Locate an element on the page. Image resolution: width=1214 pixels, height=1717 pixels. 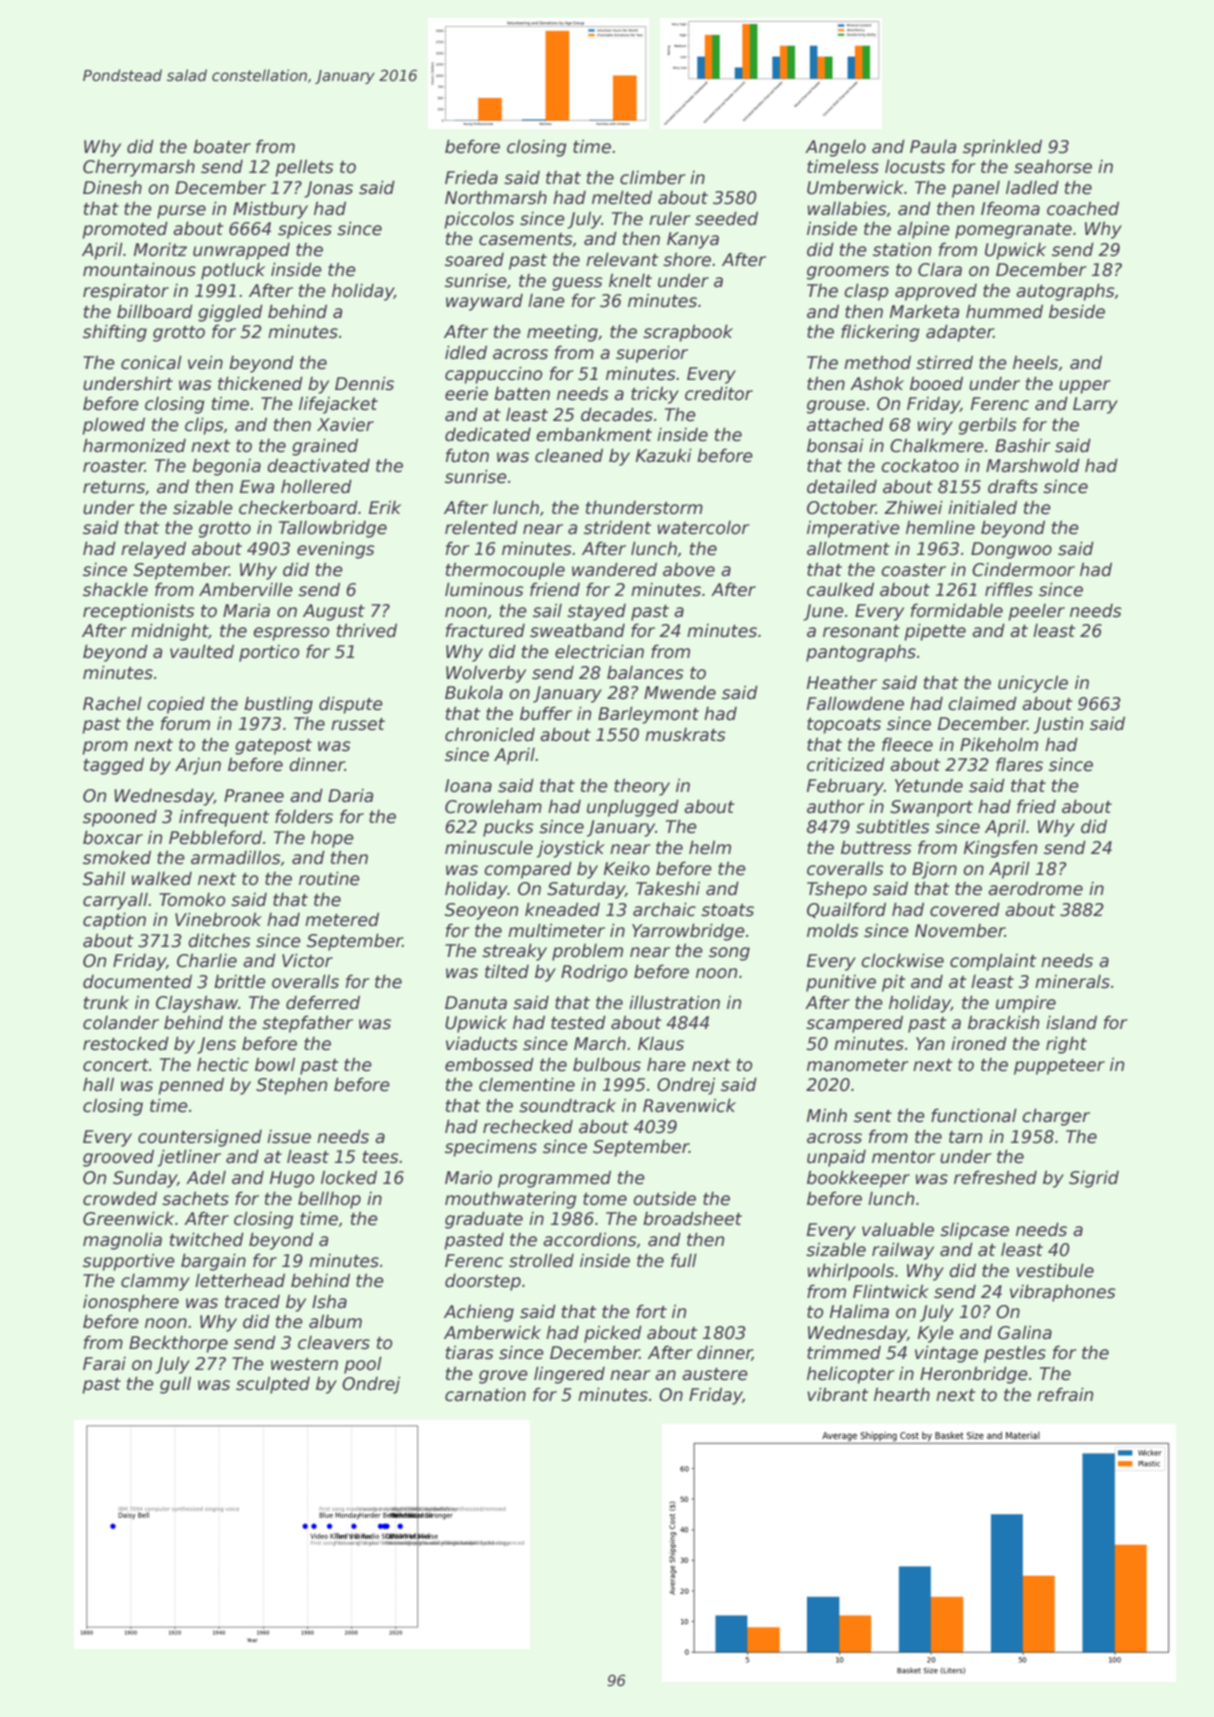
autographs is located at coordinates (1065, 292).
